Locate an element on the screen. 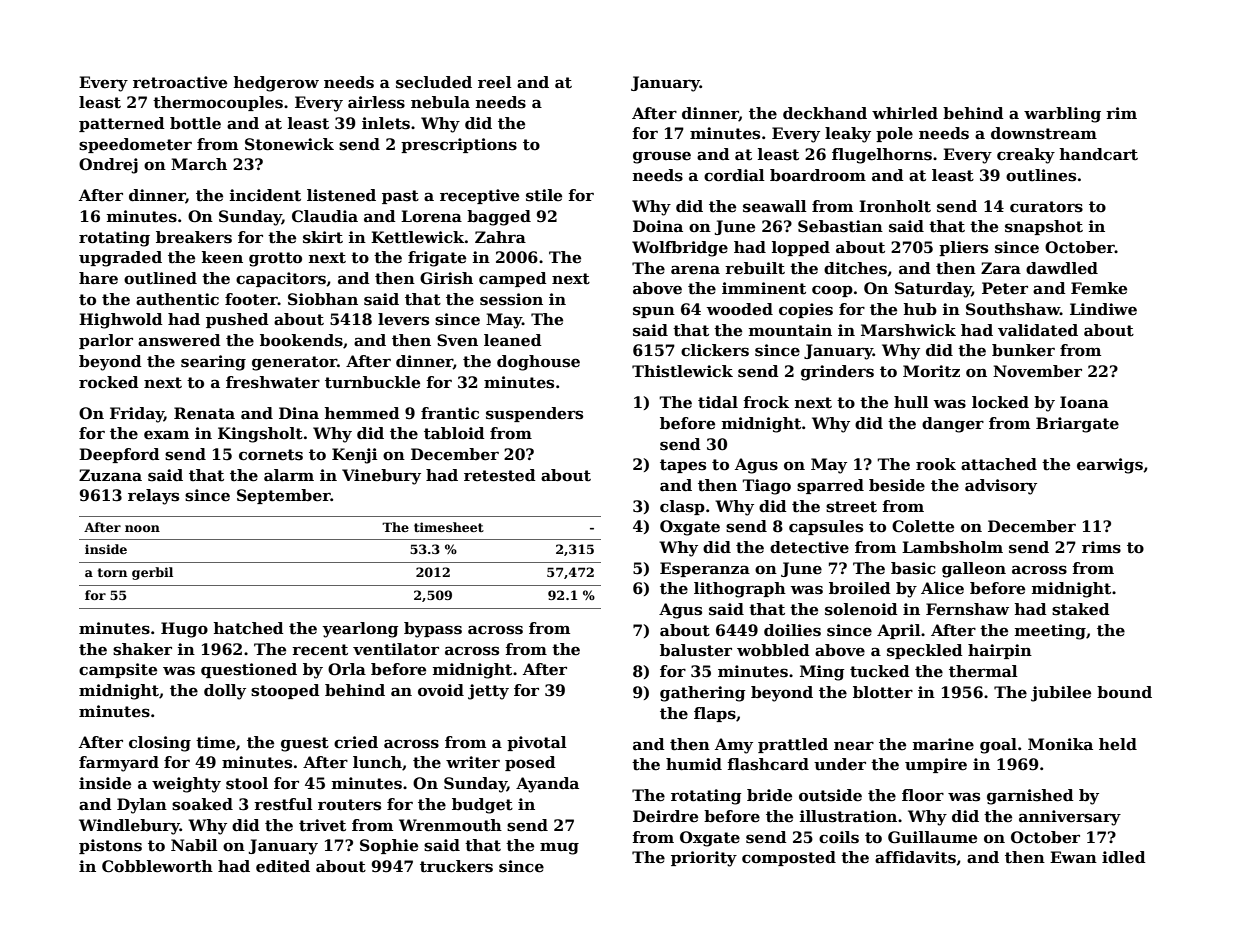 The image size is (1233, 952). whirled is located at coordinates (905, 113).
